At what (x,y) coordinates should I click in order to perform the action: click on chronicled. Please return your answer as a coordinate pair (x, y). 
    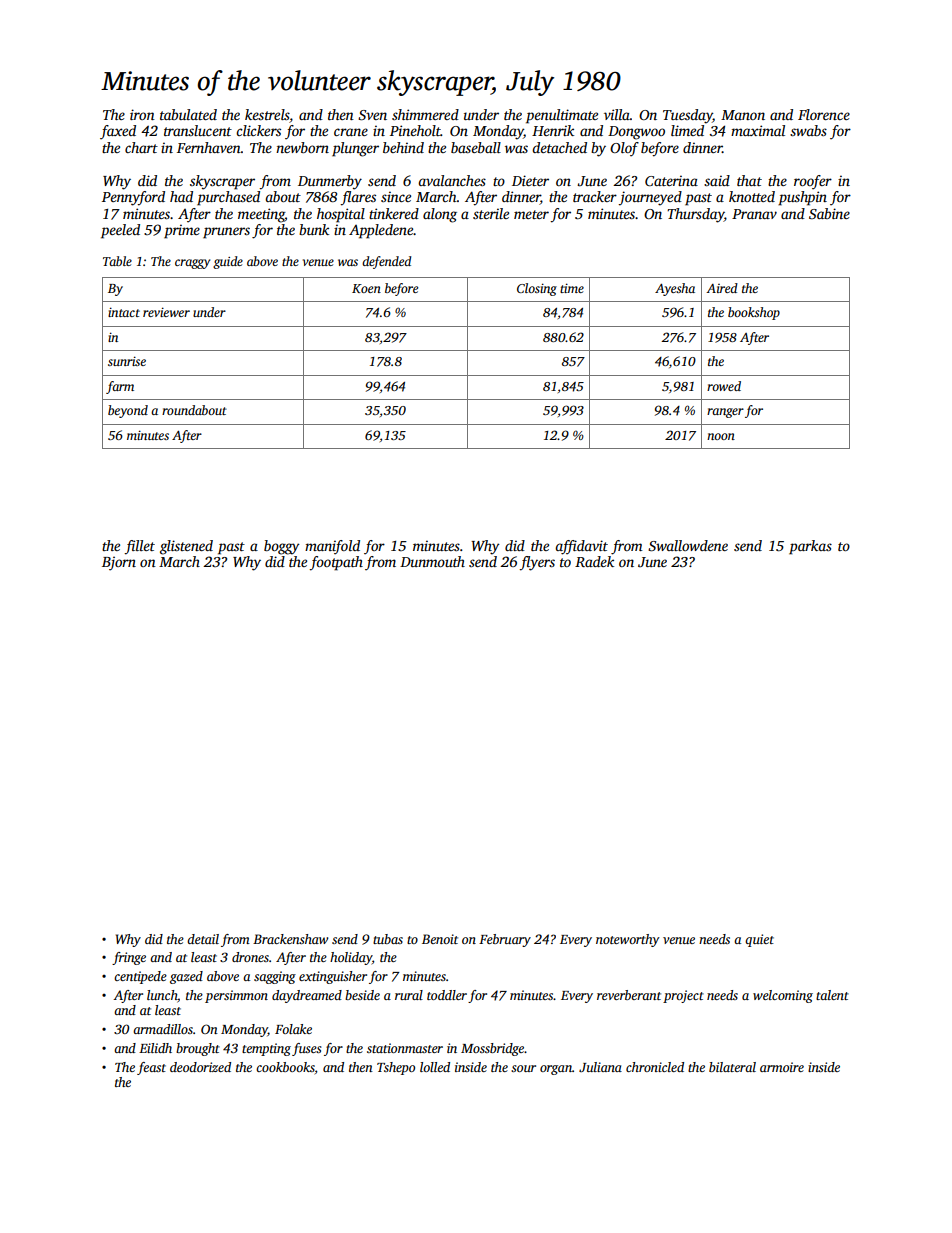
    Looking at the image, I should click on (655, 1067).
